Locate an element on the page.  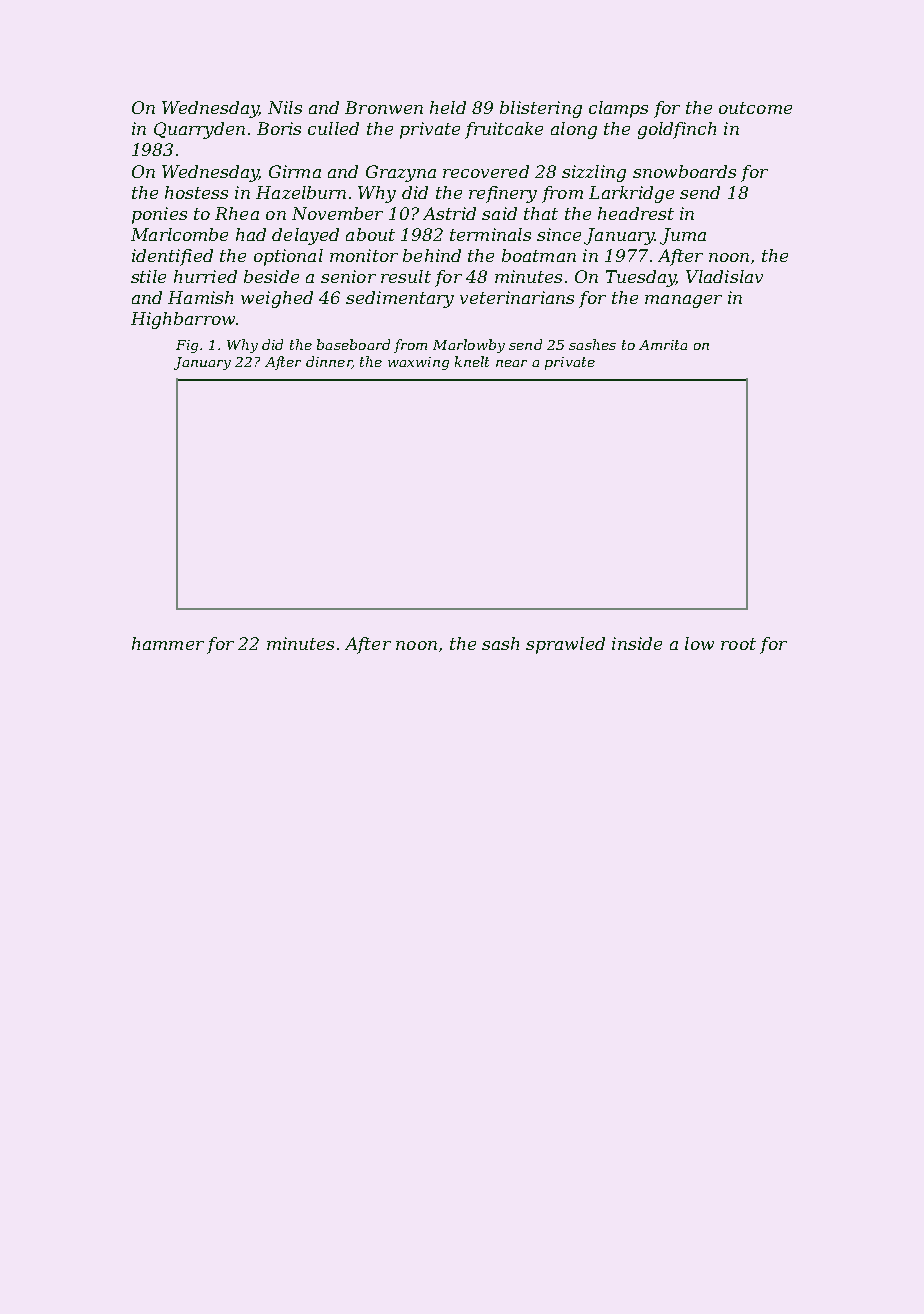
near is located at coordinates (511, 363).
